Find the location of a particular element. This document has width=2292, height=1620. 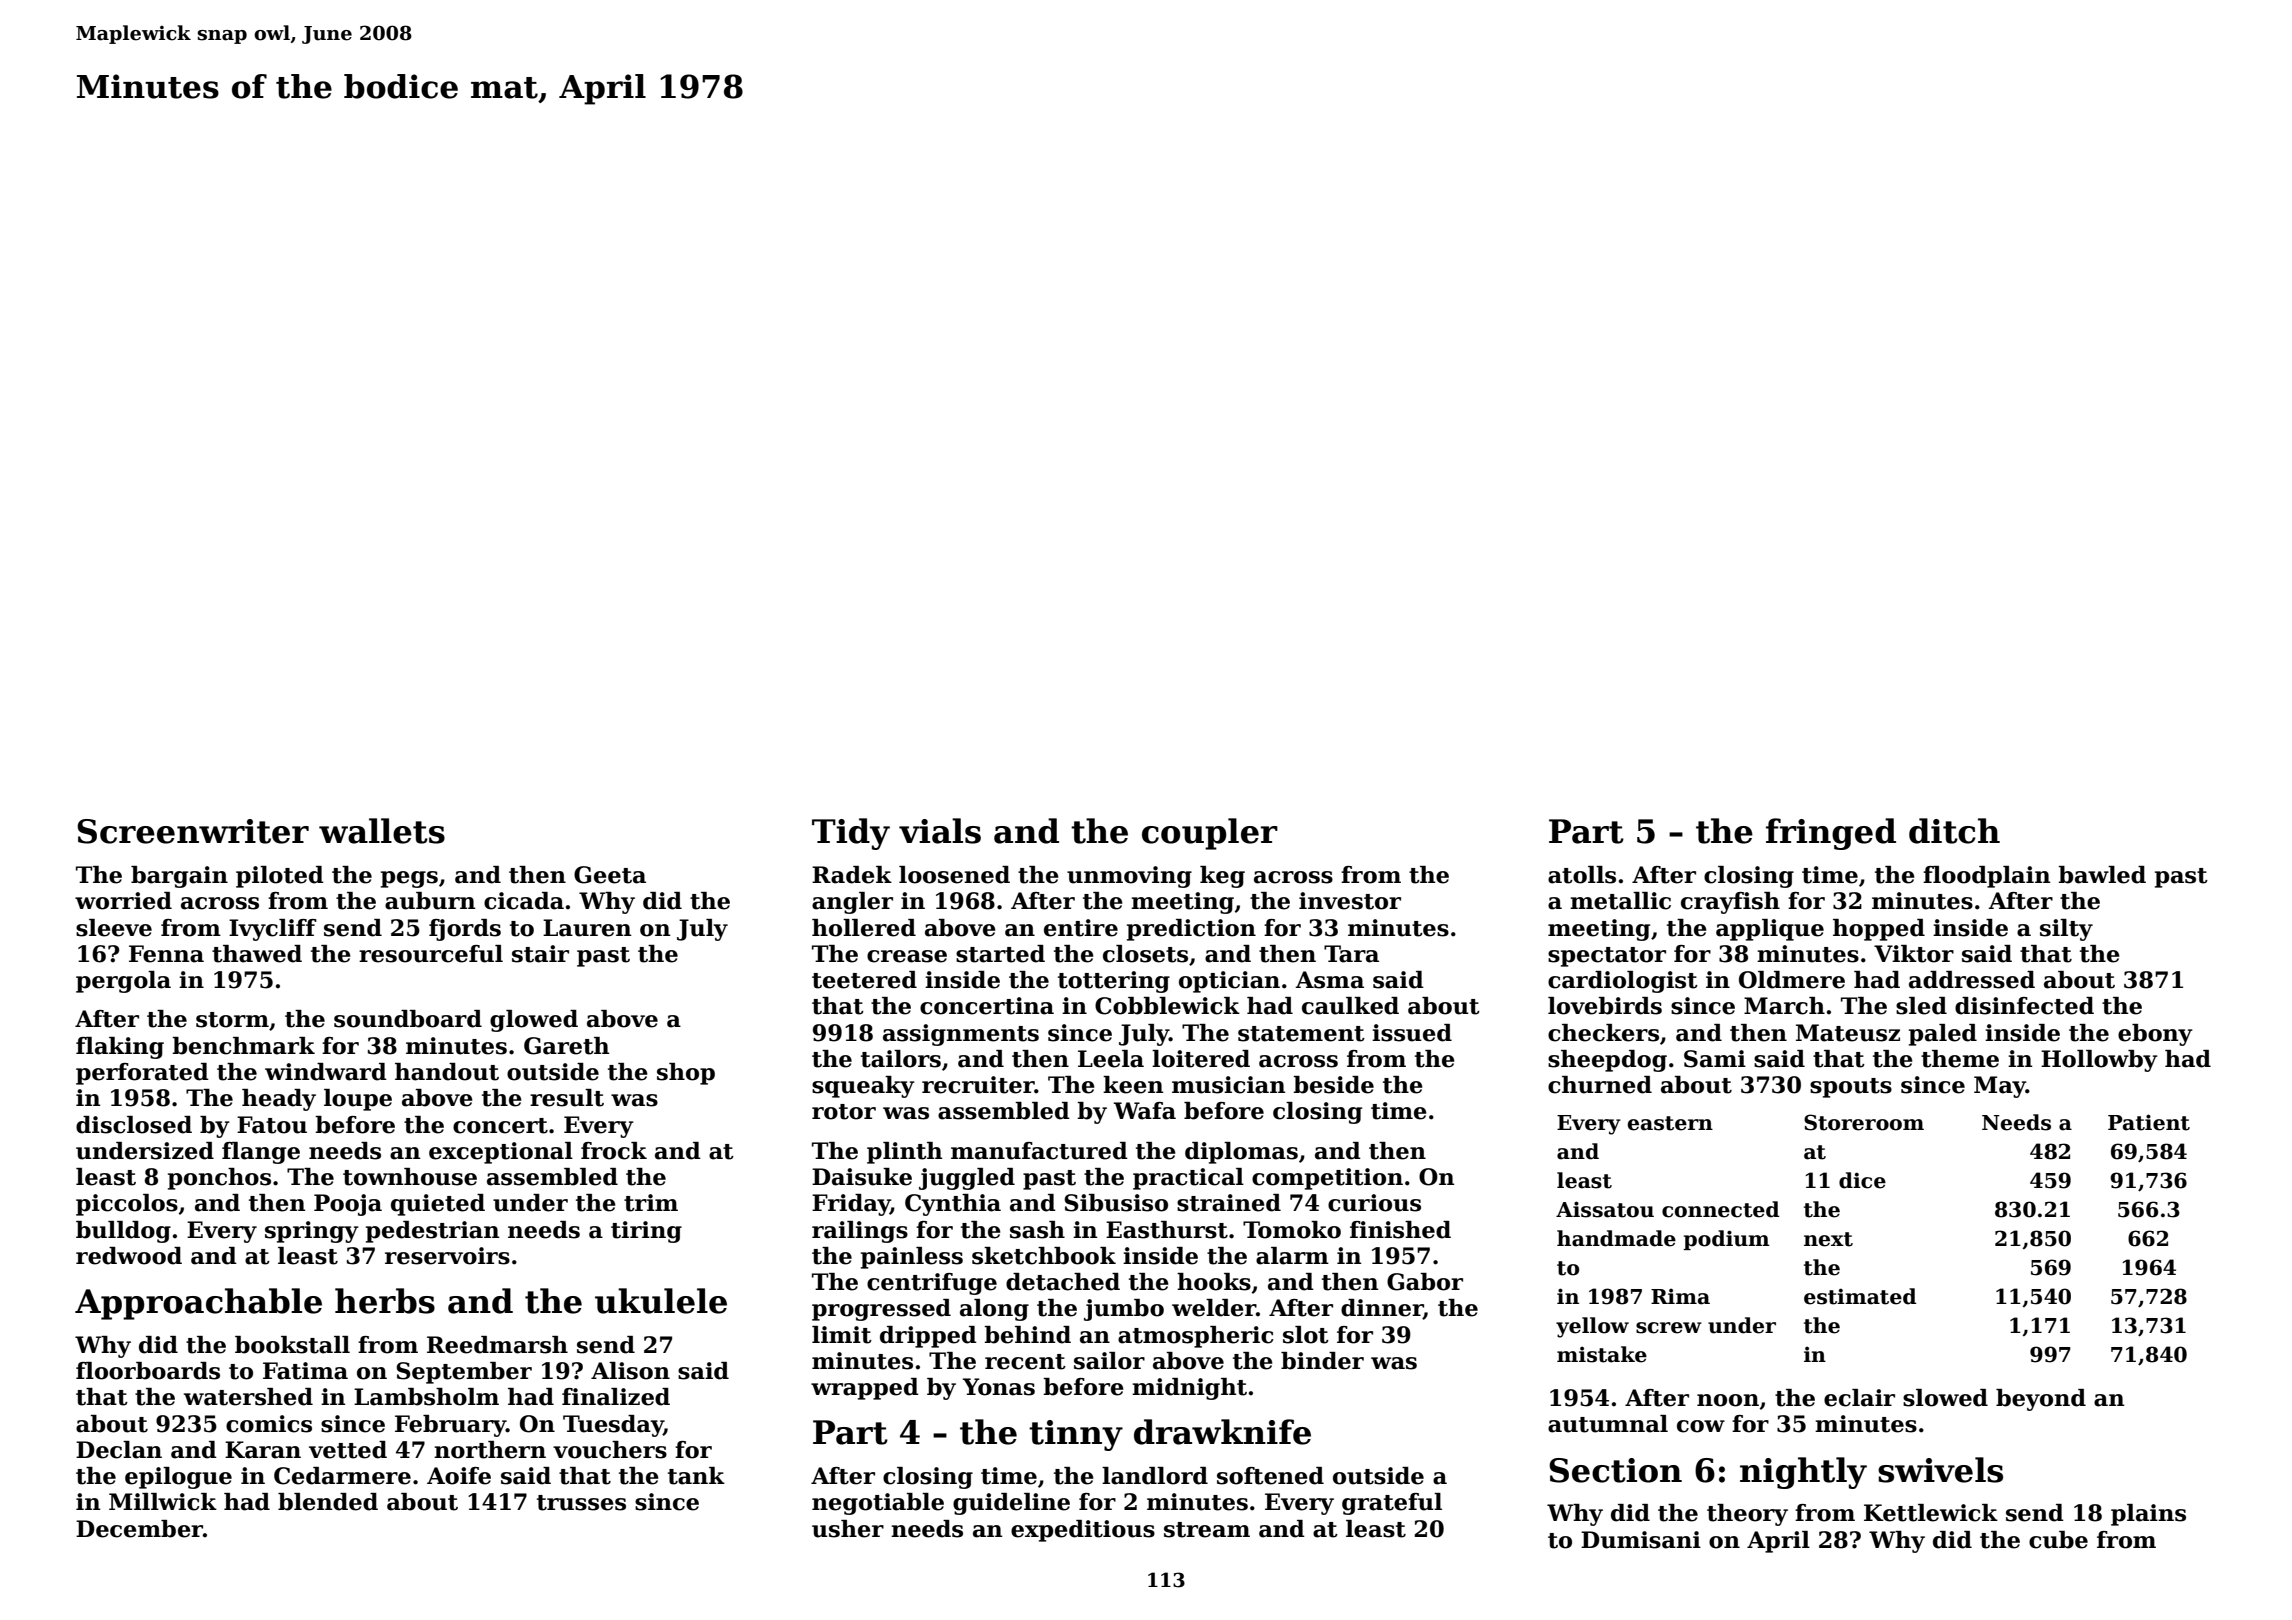

expeditious is located at coordinates (1083, 1531).
